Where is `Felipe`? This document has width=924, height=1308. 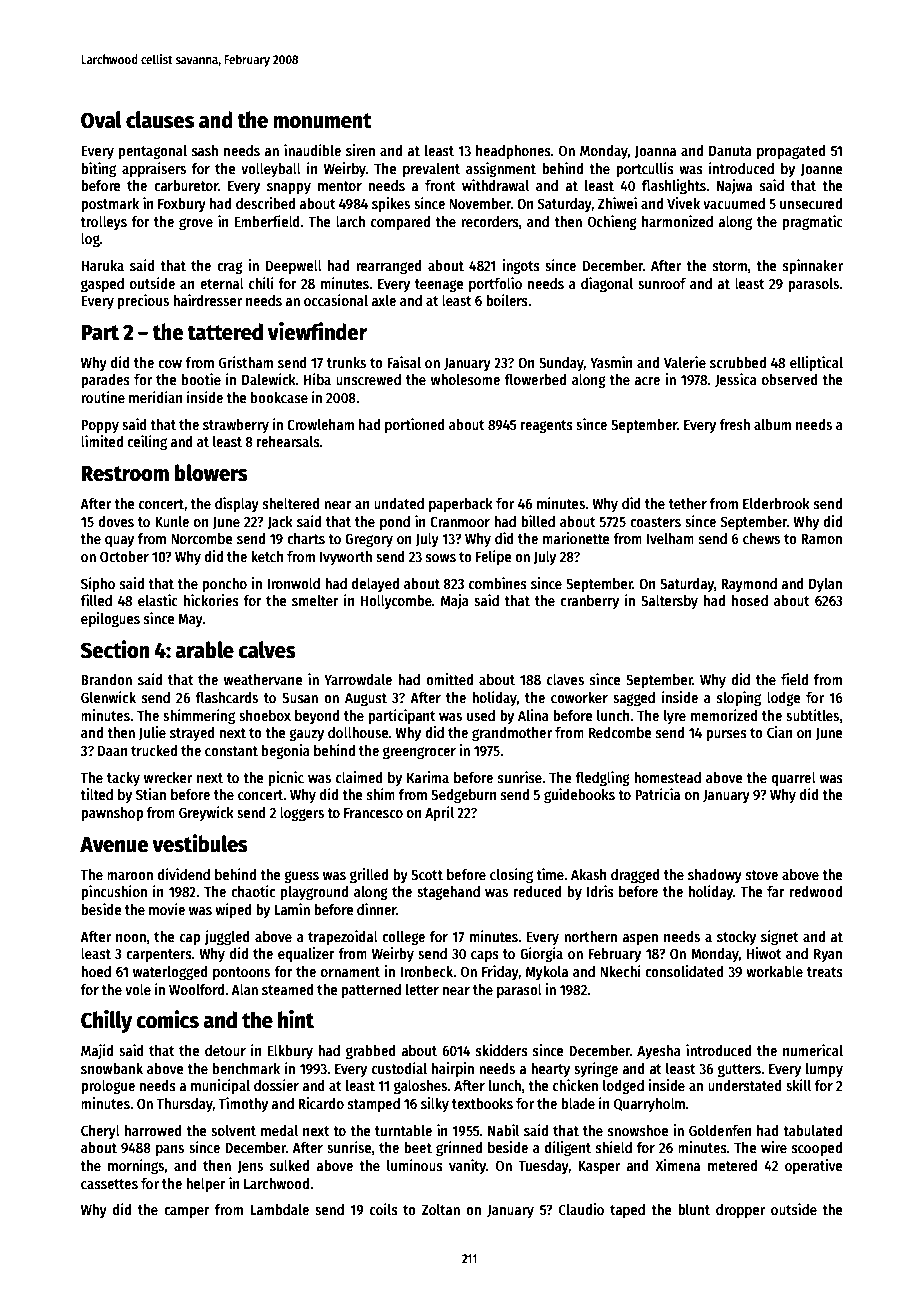
Felipe is located at coordinates (494, 557).
